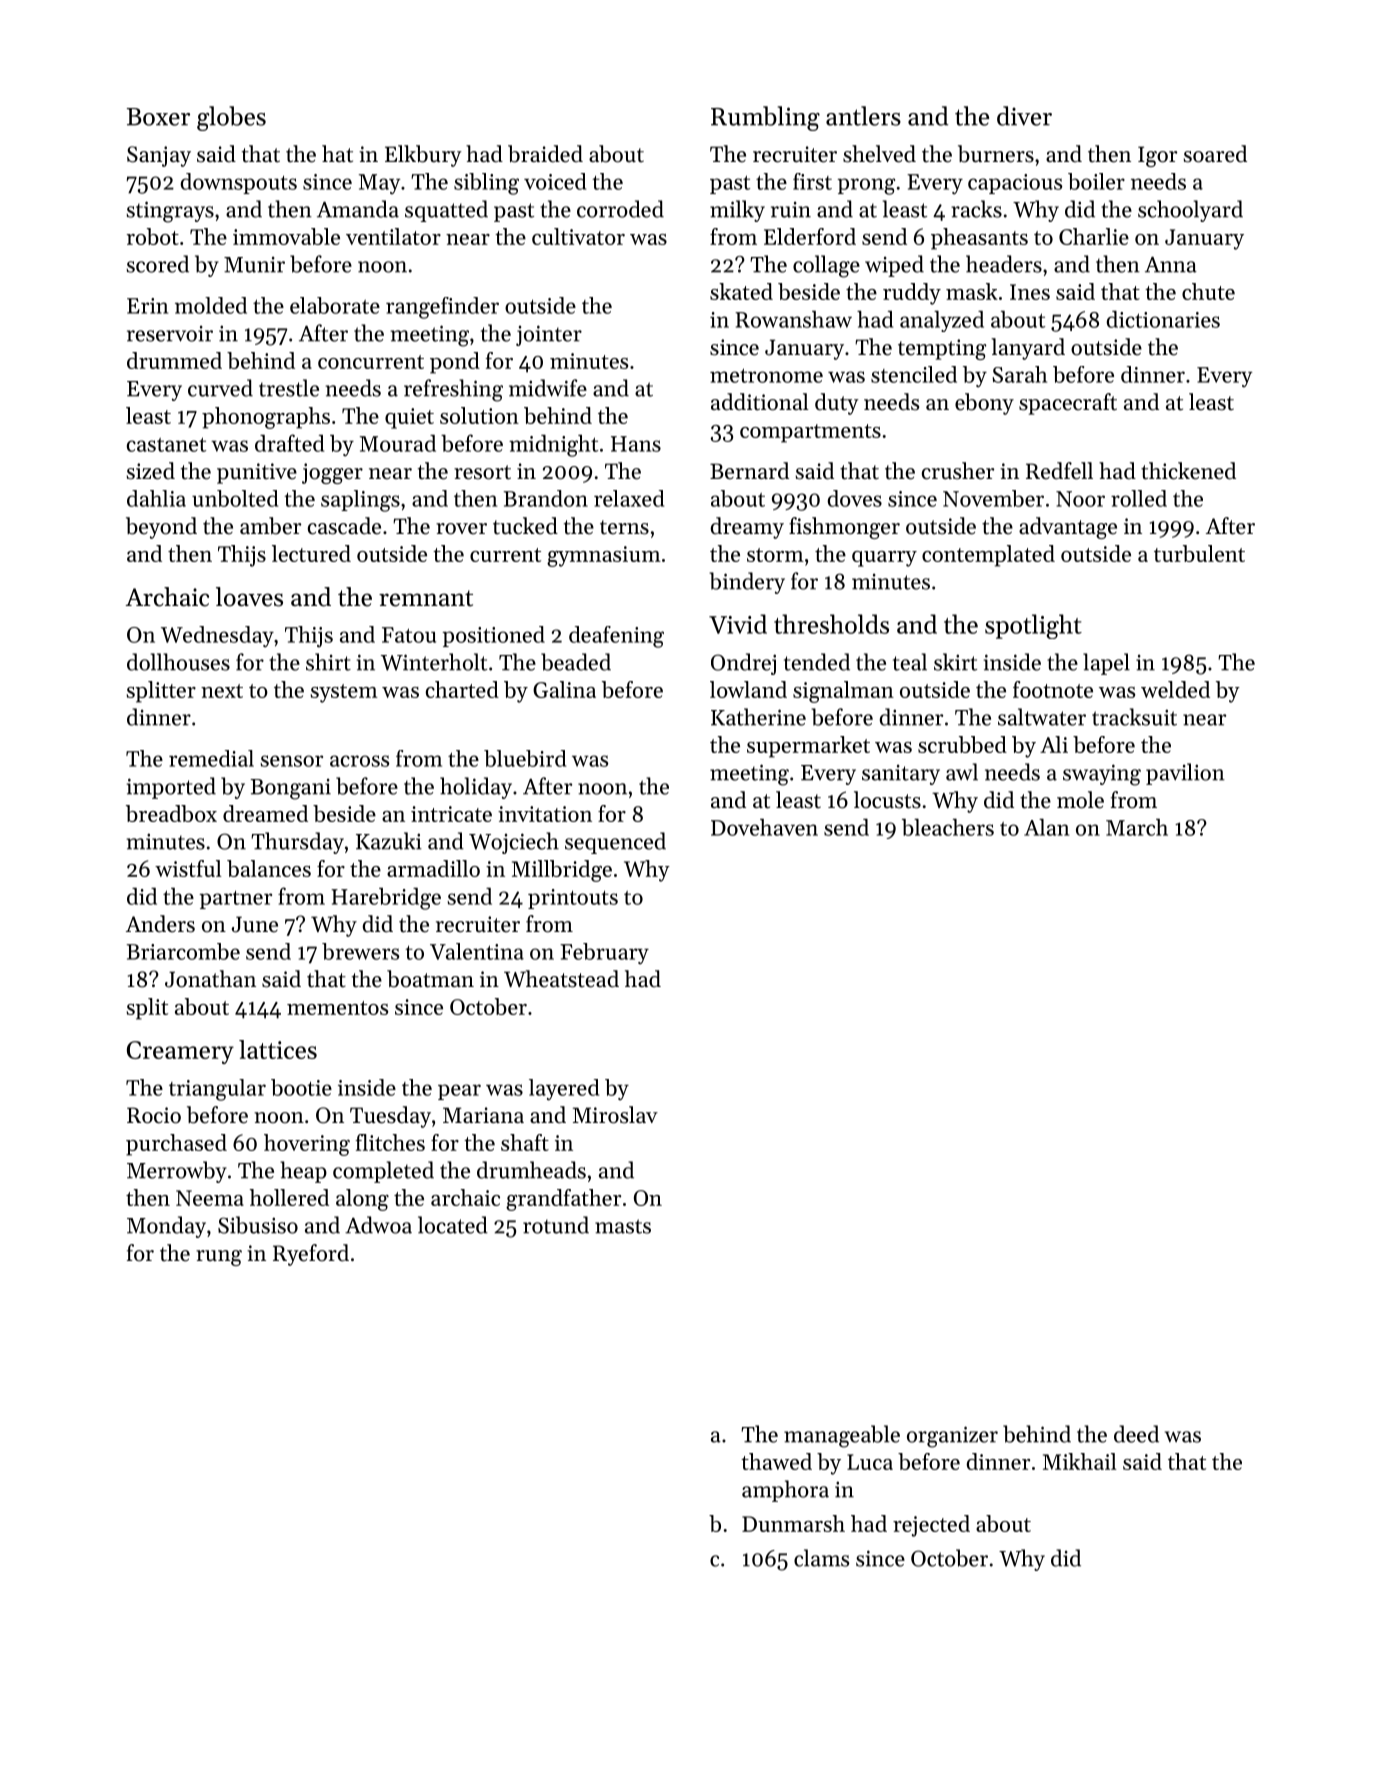 Image resolution: width=1384 pixels, height=1791 pixels. What do you see at coordinates (482, 472) in the page?
I see `resort` at bounding box center [482, 472].
